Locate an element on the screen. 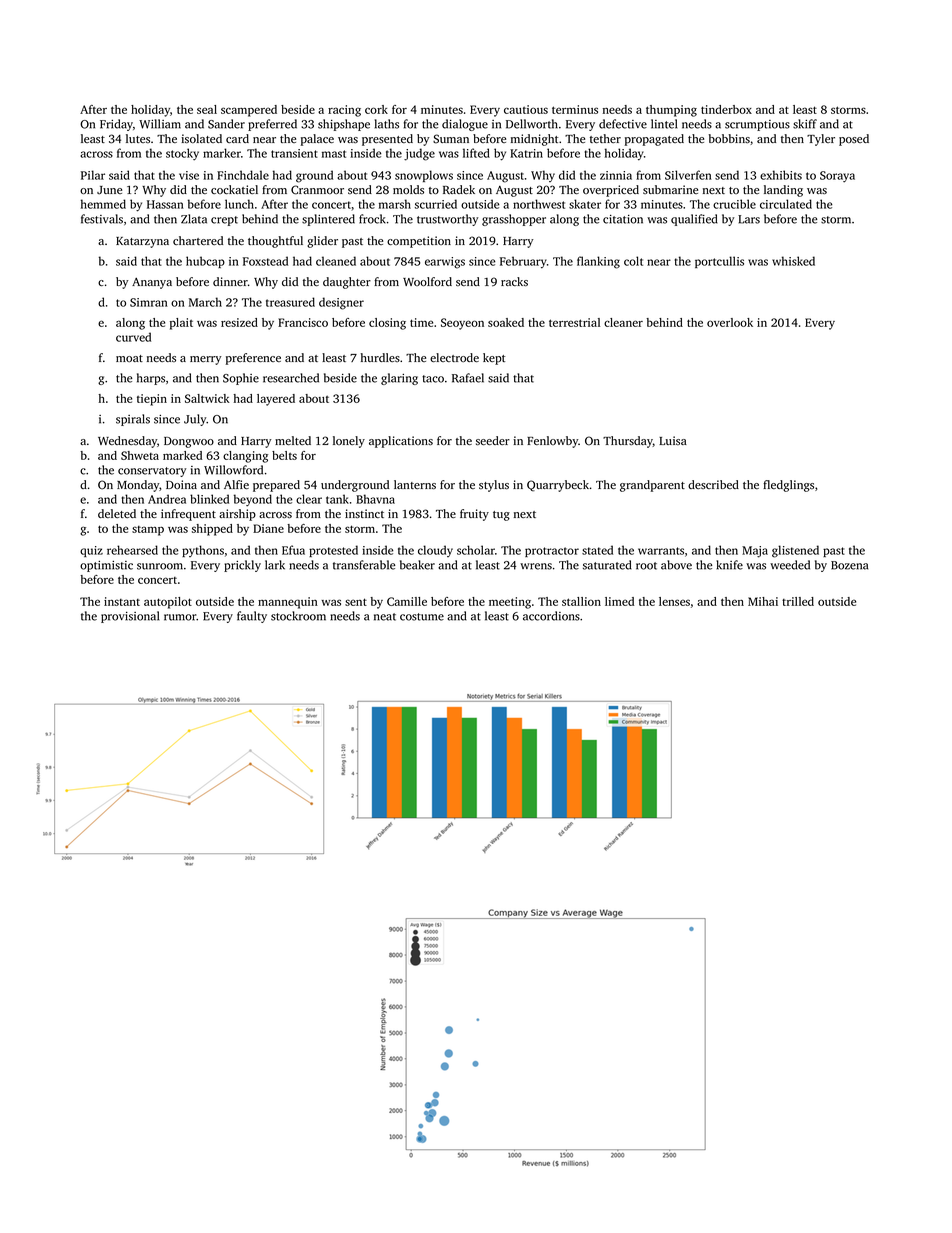 The image size is (952, 1233). William is located at coordinates (160, 124).
